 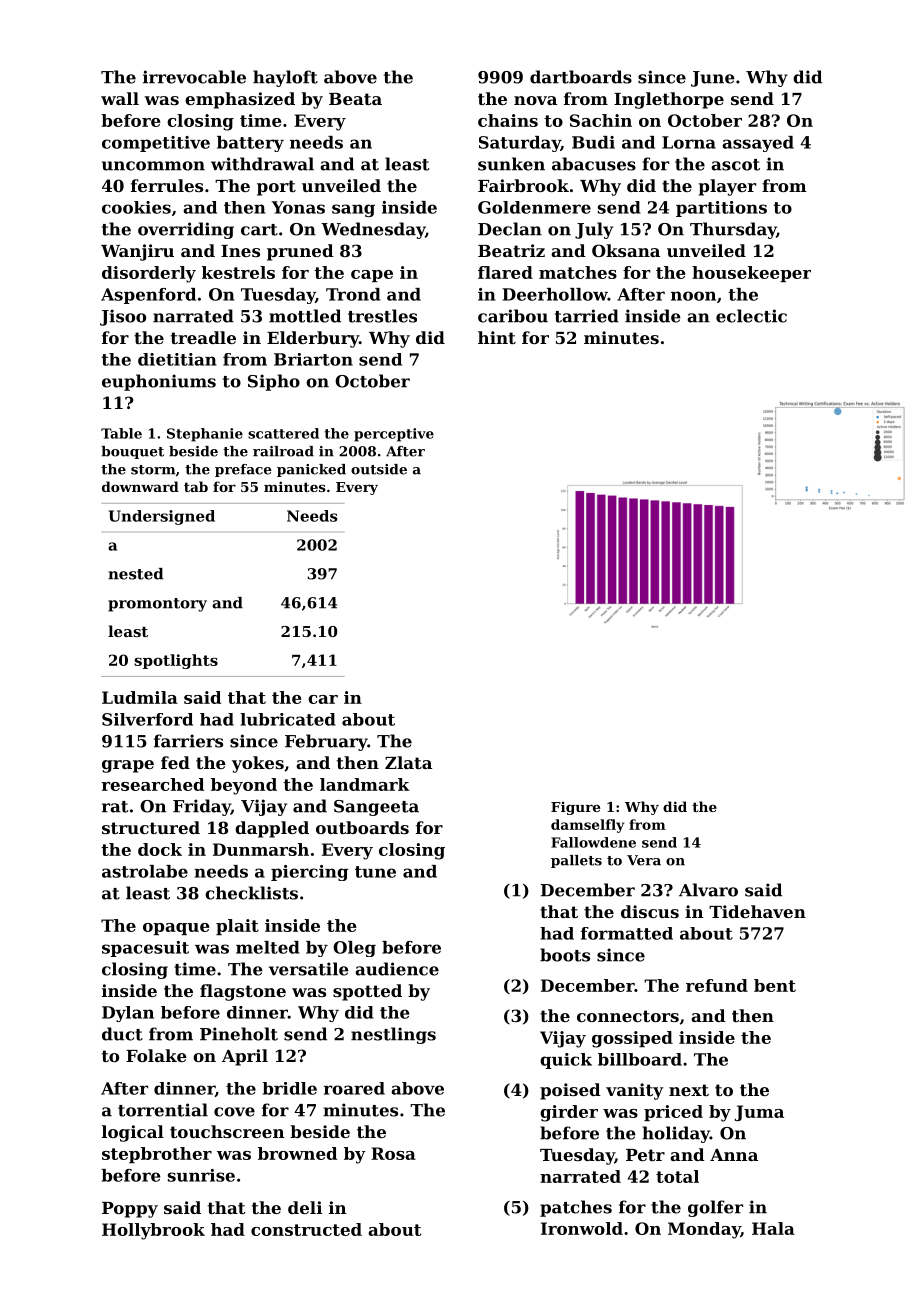 I want to click on tarried, so click(x=587, y=316).
